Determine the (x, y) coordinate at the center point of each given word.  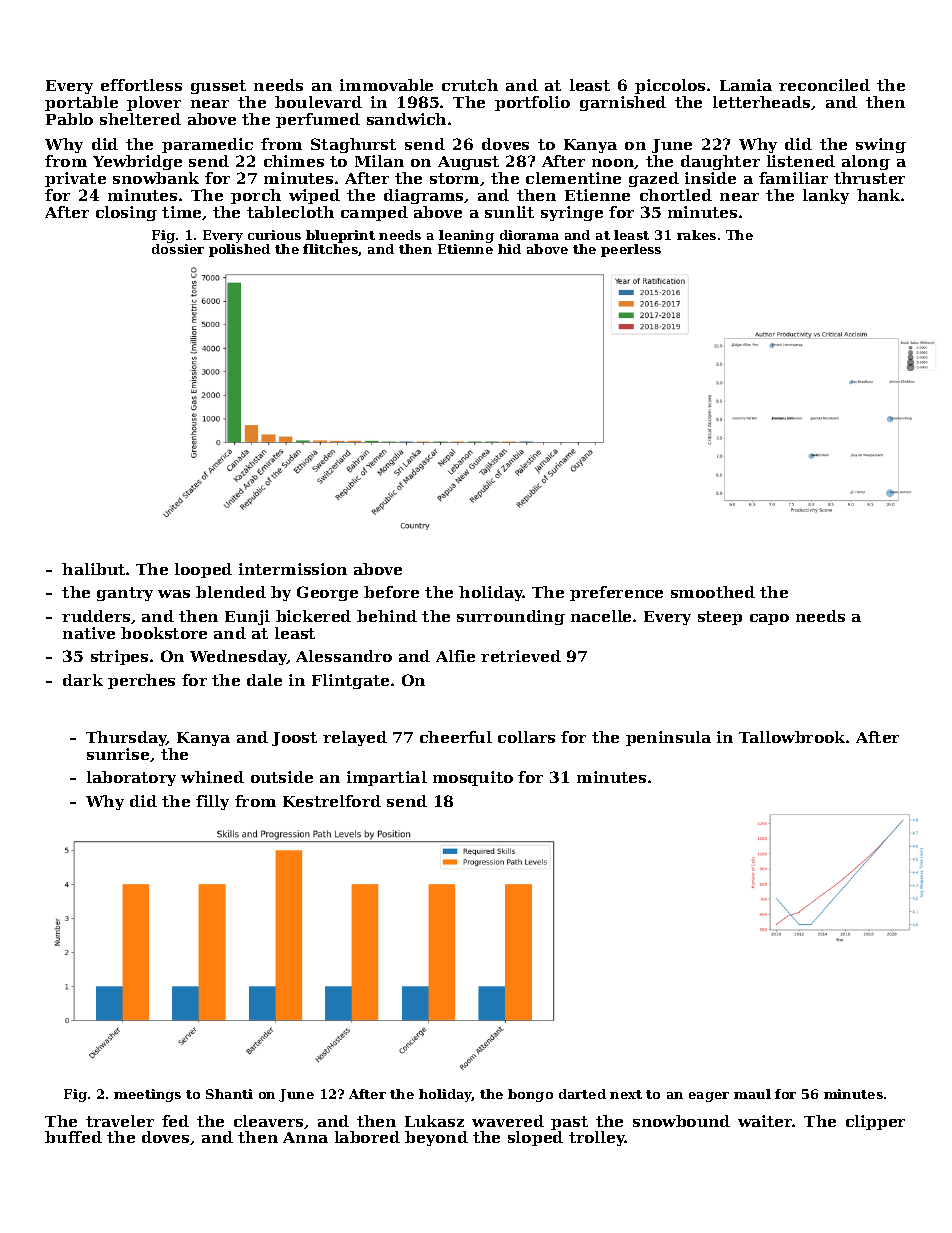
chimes (294, 161)
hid (509, 249)
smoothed (713, 592)
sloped (535, 1138)
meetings (147, 1095)
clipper (875, 1122)
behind (387, 616)
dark (83, 680)
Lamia (746, 85)
